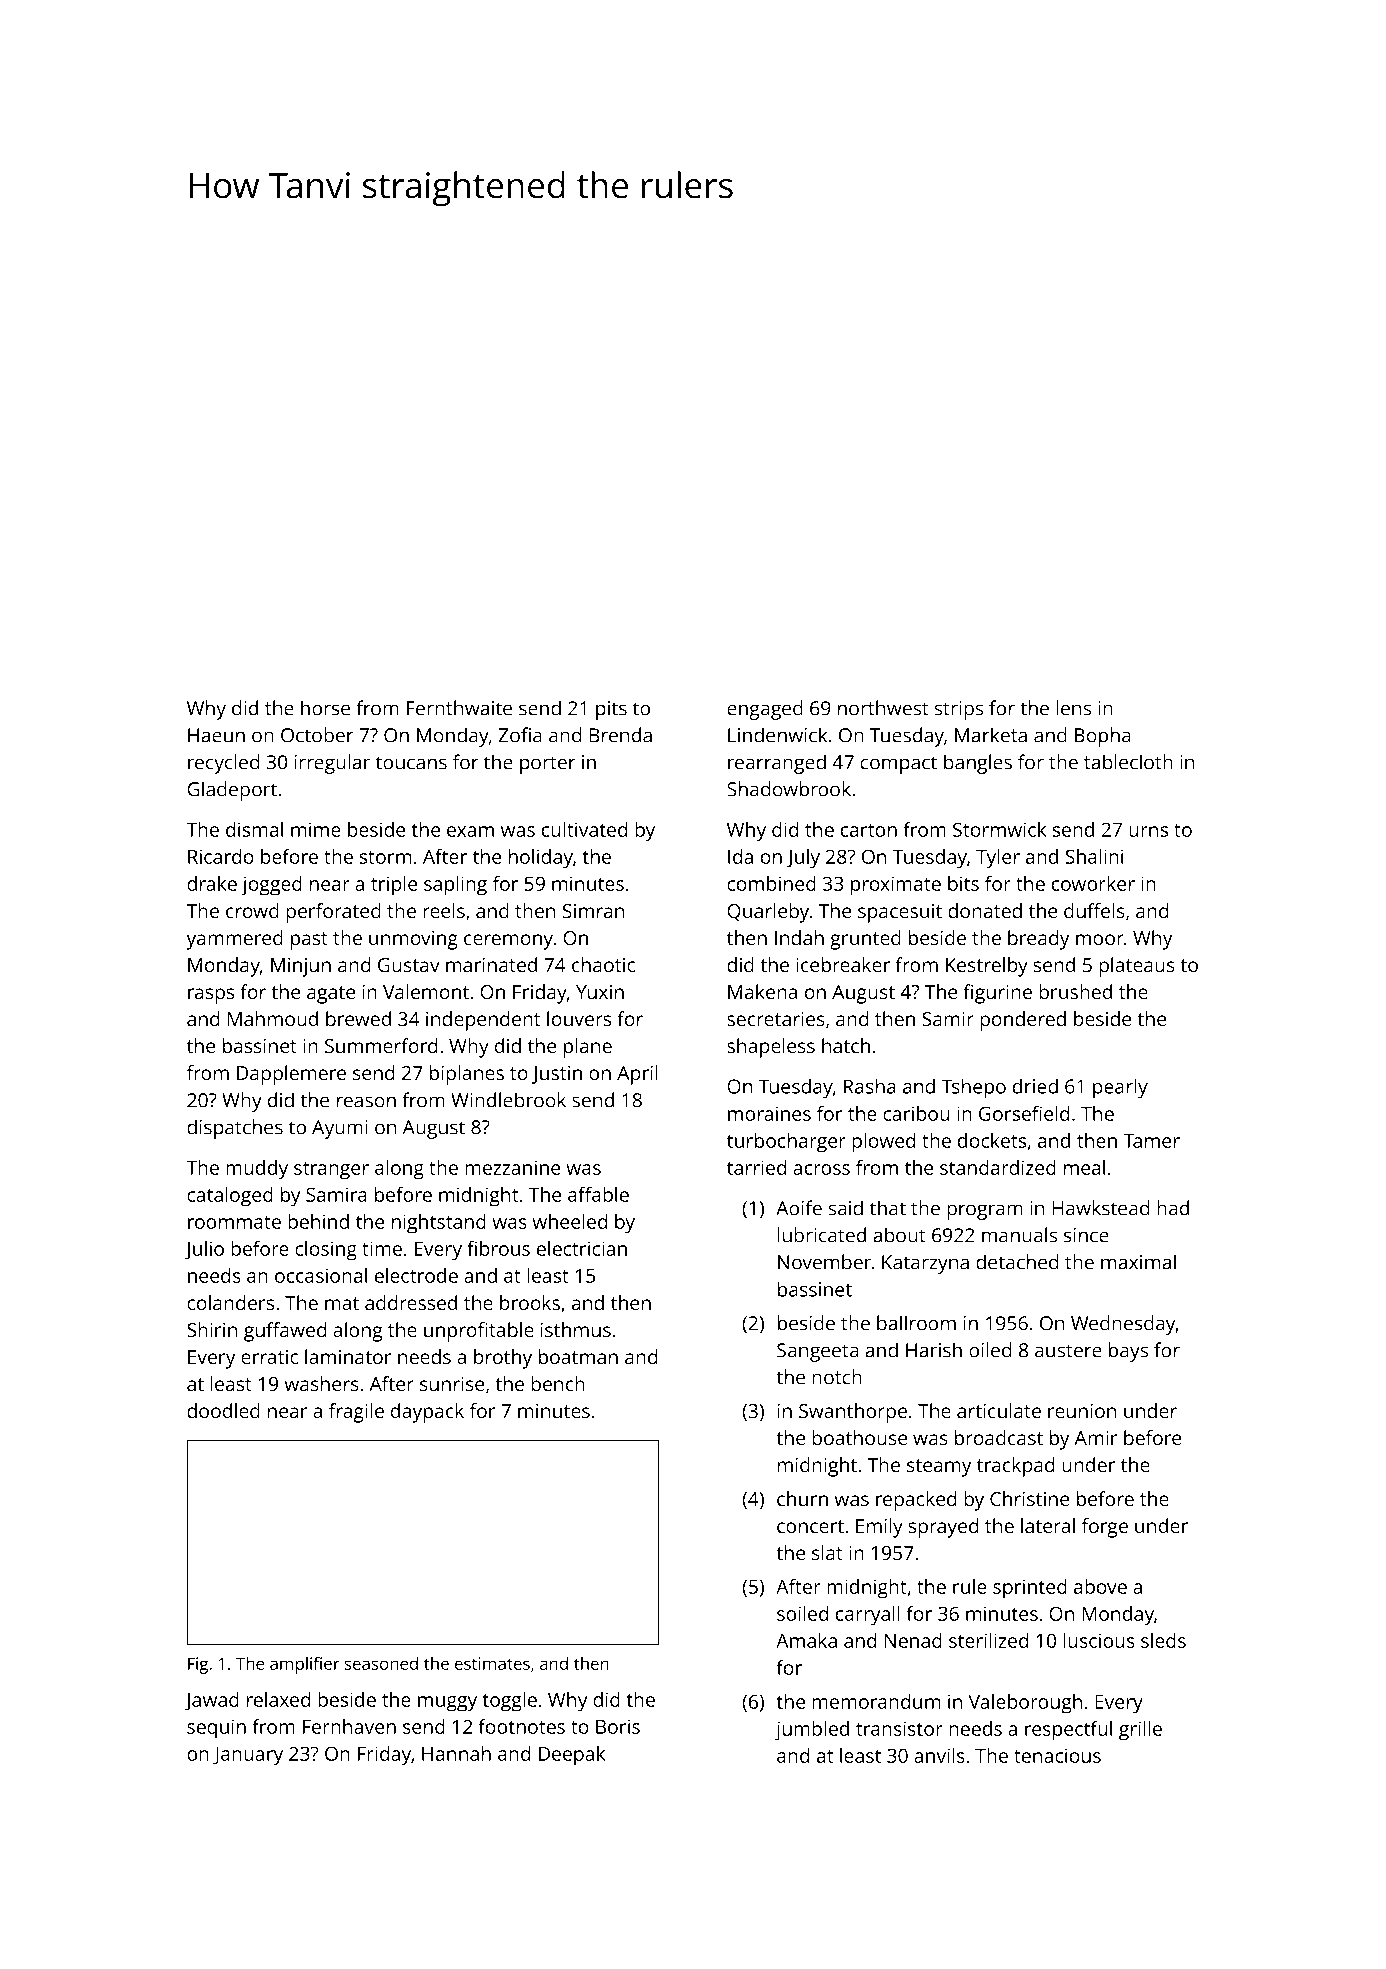 The width and height of the screenshot is (1386, 1969). Describe the element at coordinates (459, 708) in the screenshot. I see `Fernthwaite` at that location.
